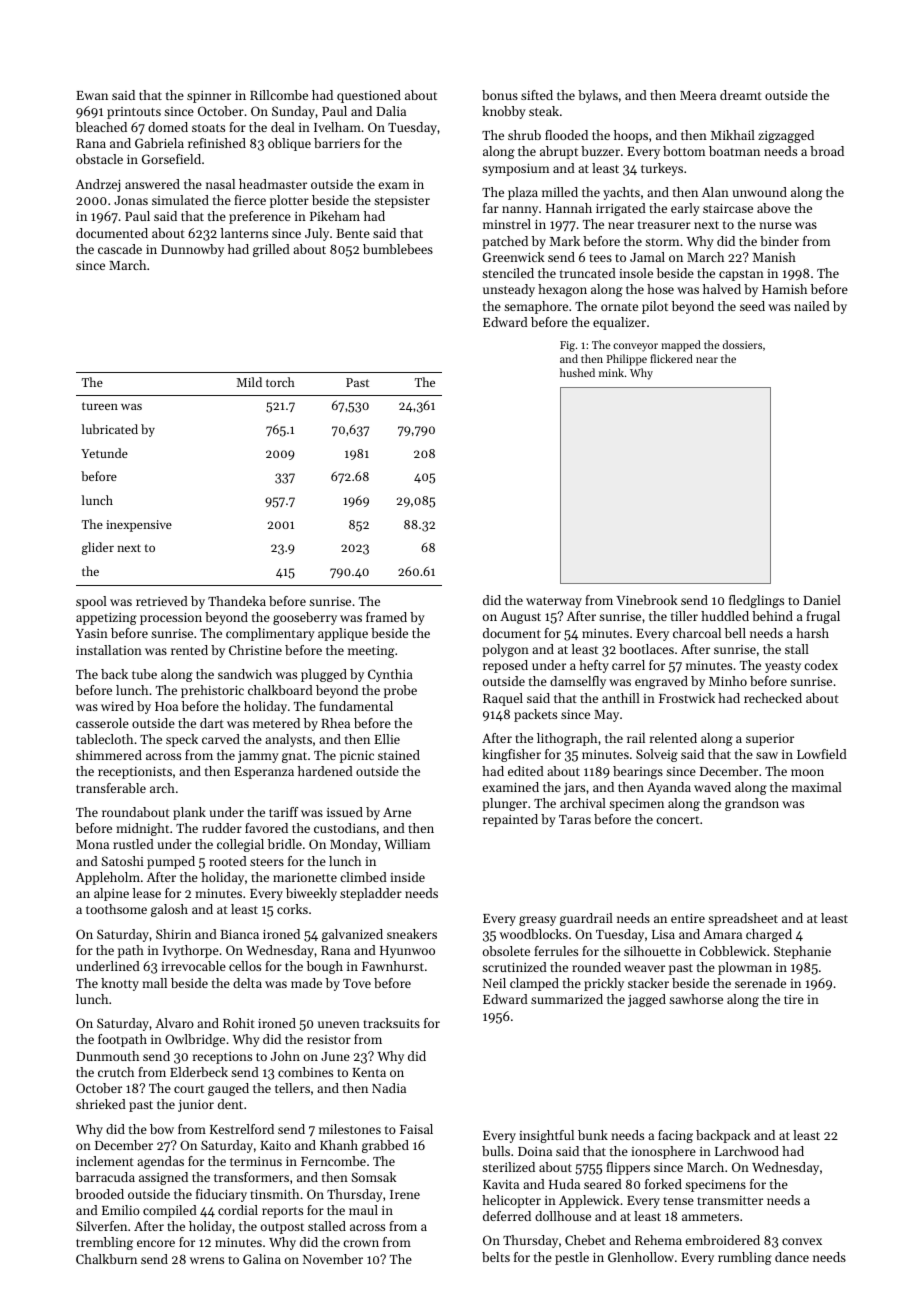 This page has height=1308, width=924. What do you see at coordinates (100, 406) in the page?
I see `tureen` at bounding box center [100, 406].
